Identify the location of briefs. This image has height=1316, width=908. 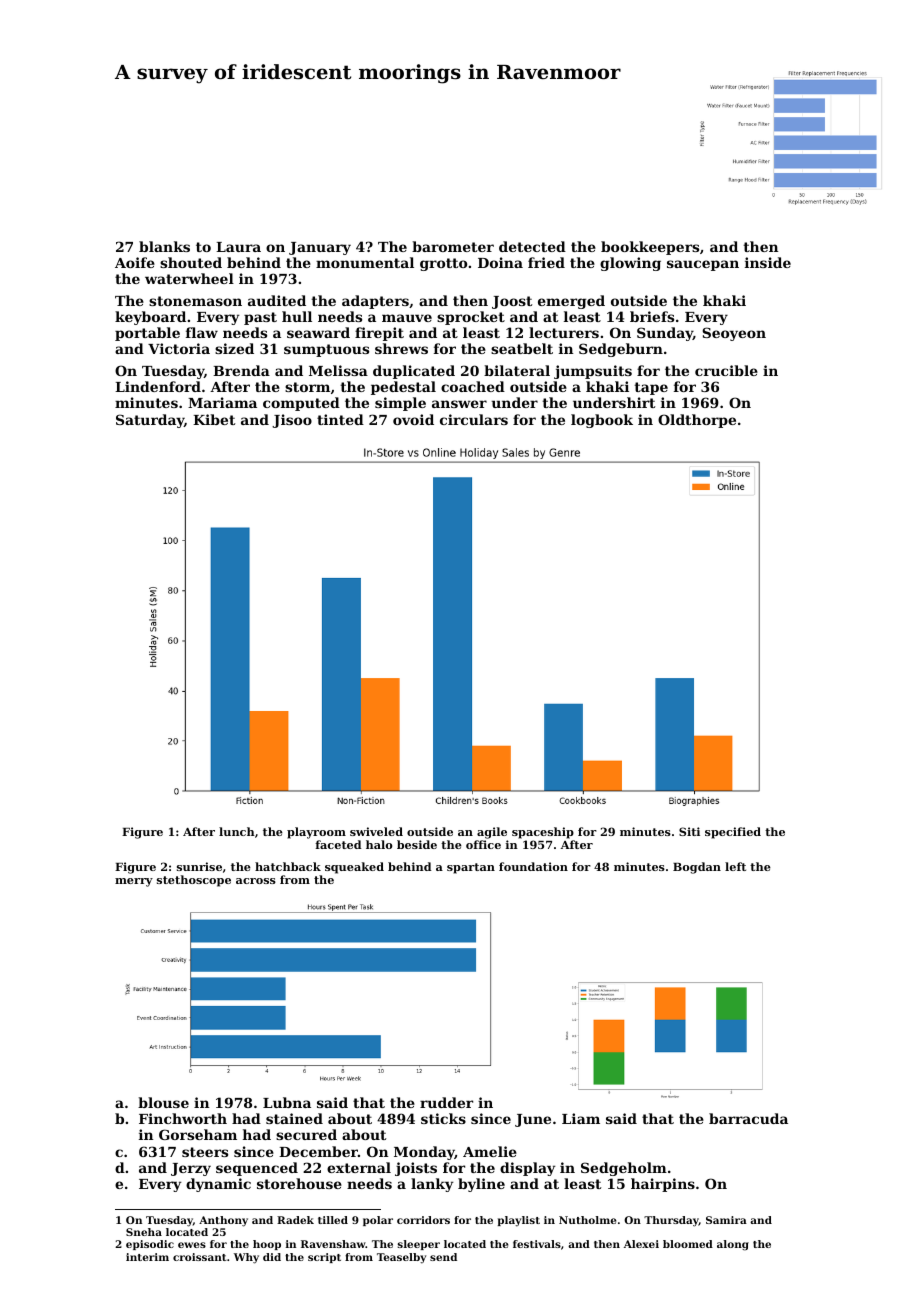
(652, 316).
